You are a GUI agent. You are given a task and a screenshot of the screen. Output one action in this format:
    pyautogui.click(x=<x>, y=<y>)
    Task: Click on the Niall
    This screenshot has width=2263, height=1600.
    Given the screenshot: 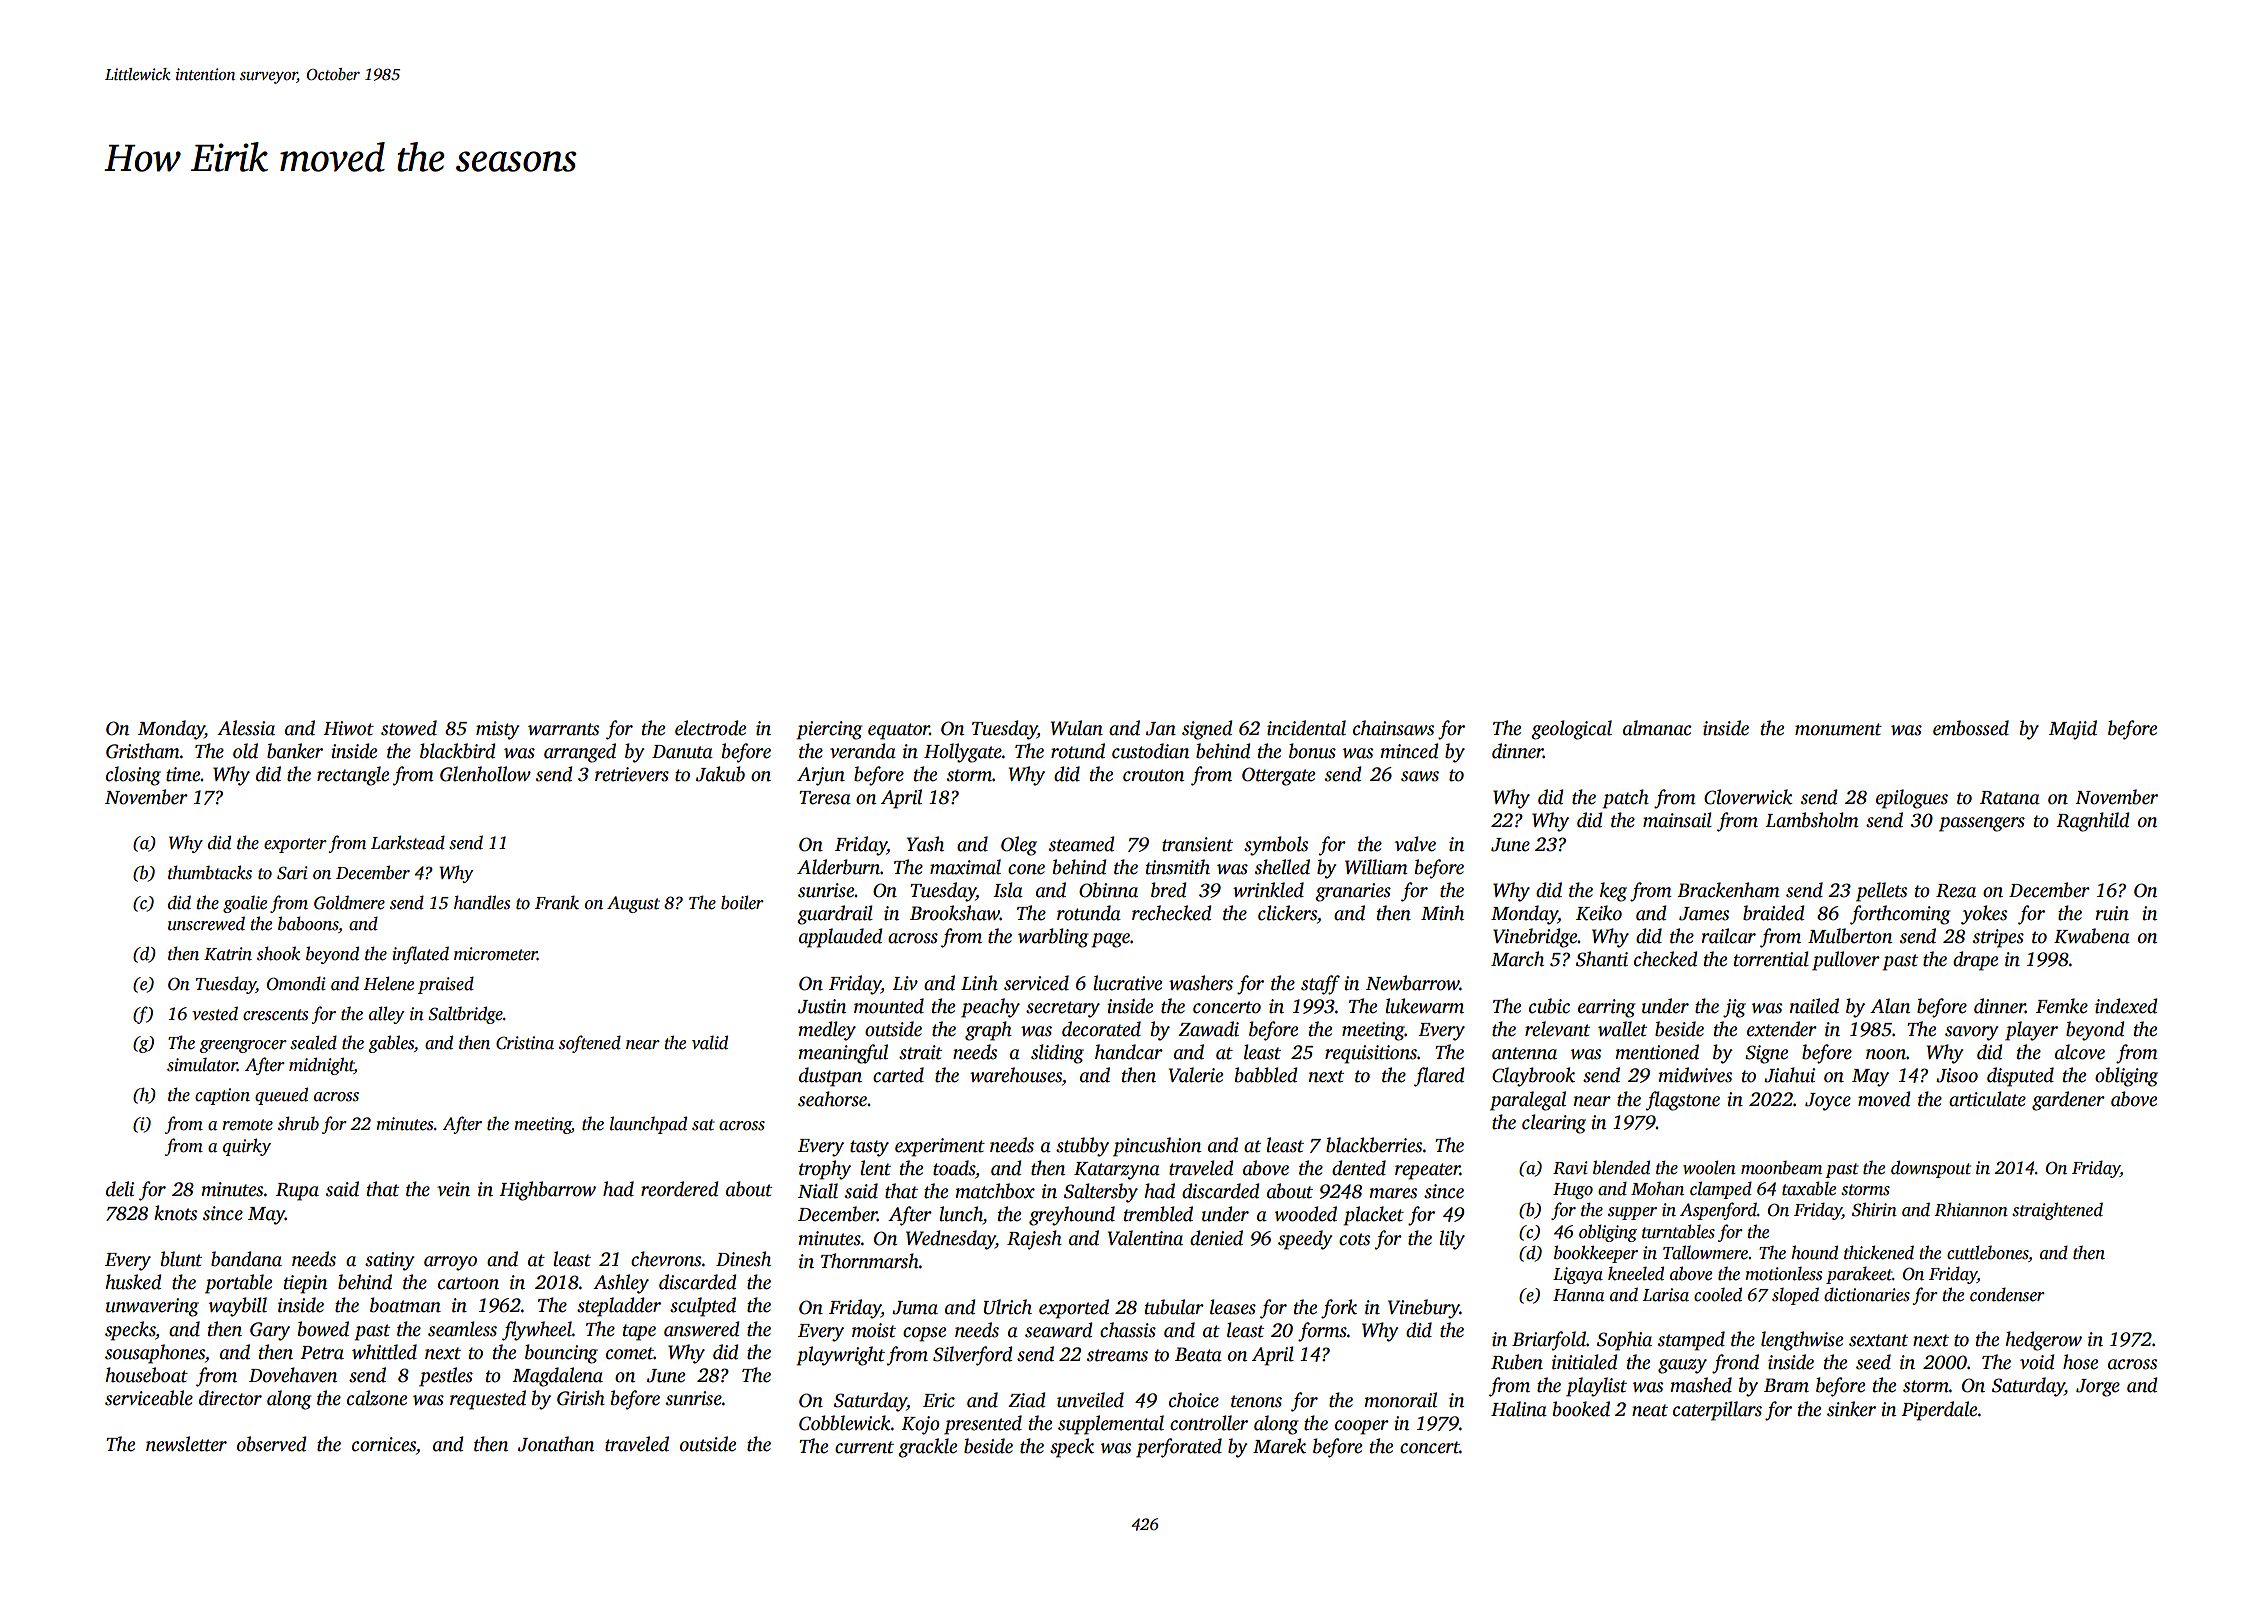 What is the action you would take?
    pyautogui.click(x=818, y=1191)
